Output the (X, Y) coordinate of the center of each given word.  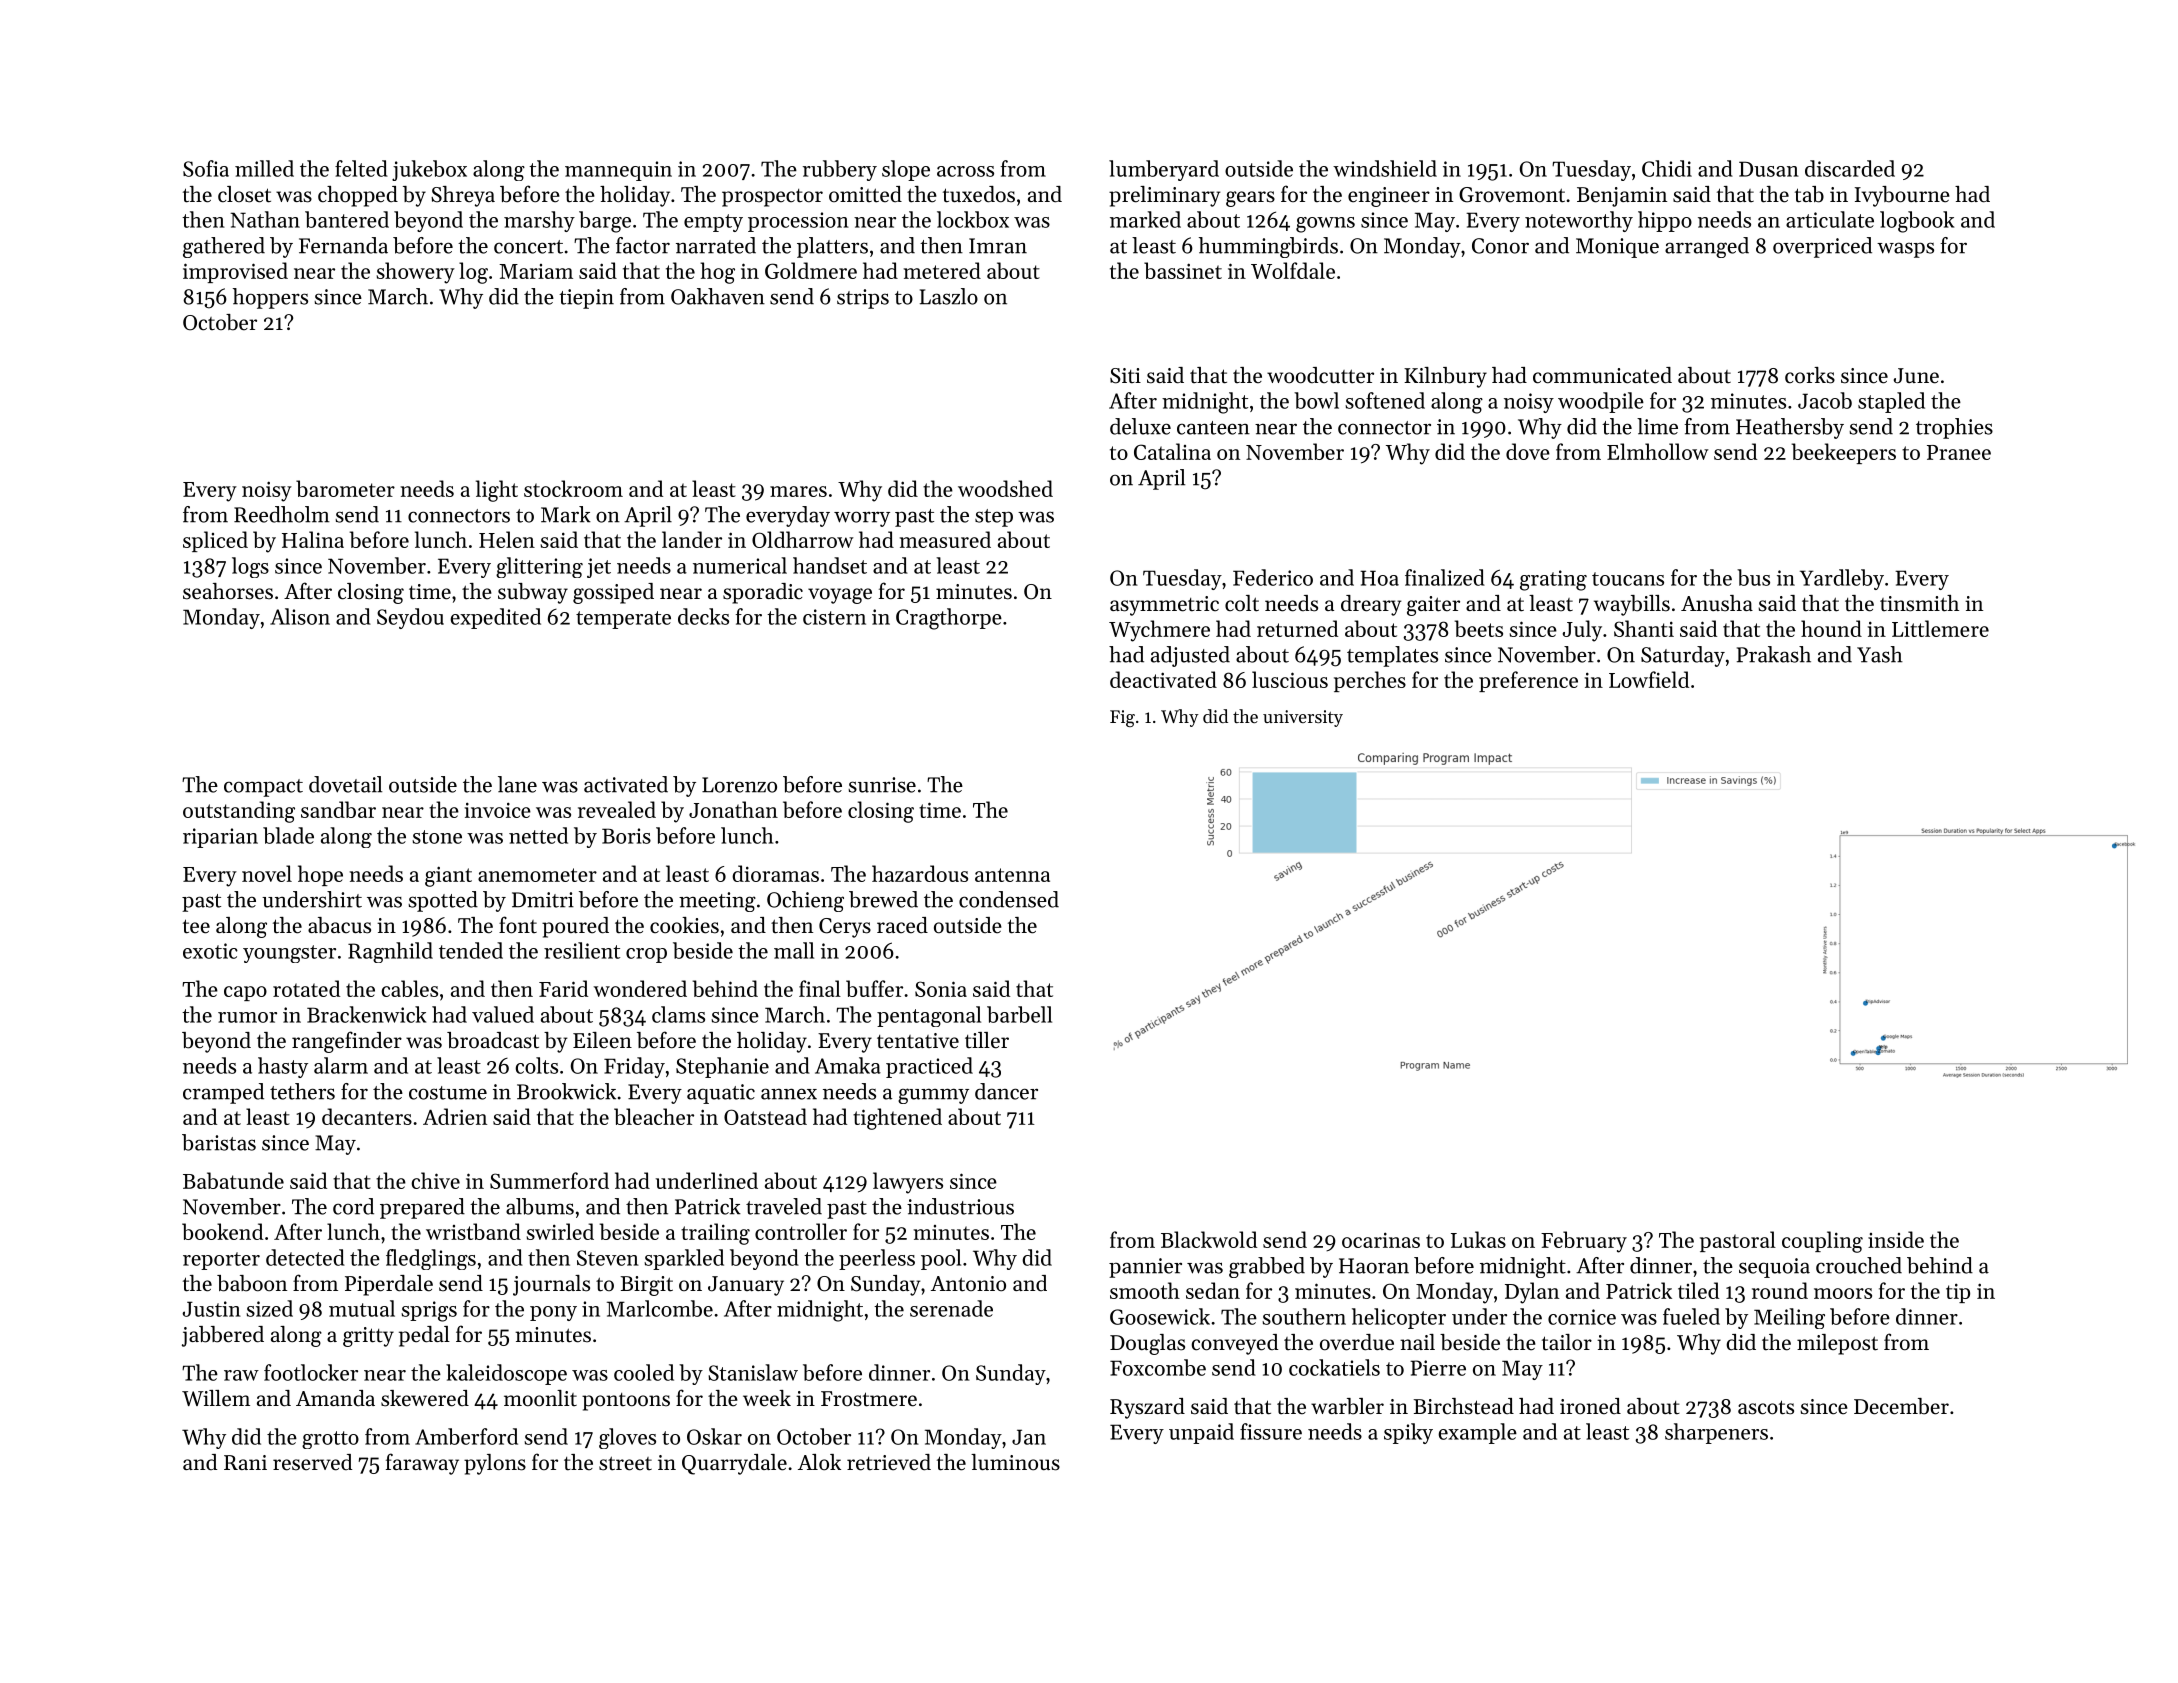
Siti (1125, 376)
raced (902, 925)
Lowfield (1649, 679)
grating (1553, 580)
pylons (495, 1464)
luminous (1015, 1462)
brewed (883, 899)
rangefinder (347, 1042)
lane (517, 784)
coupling (1822, 1242)
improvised (235, 272)
